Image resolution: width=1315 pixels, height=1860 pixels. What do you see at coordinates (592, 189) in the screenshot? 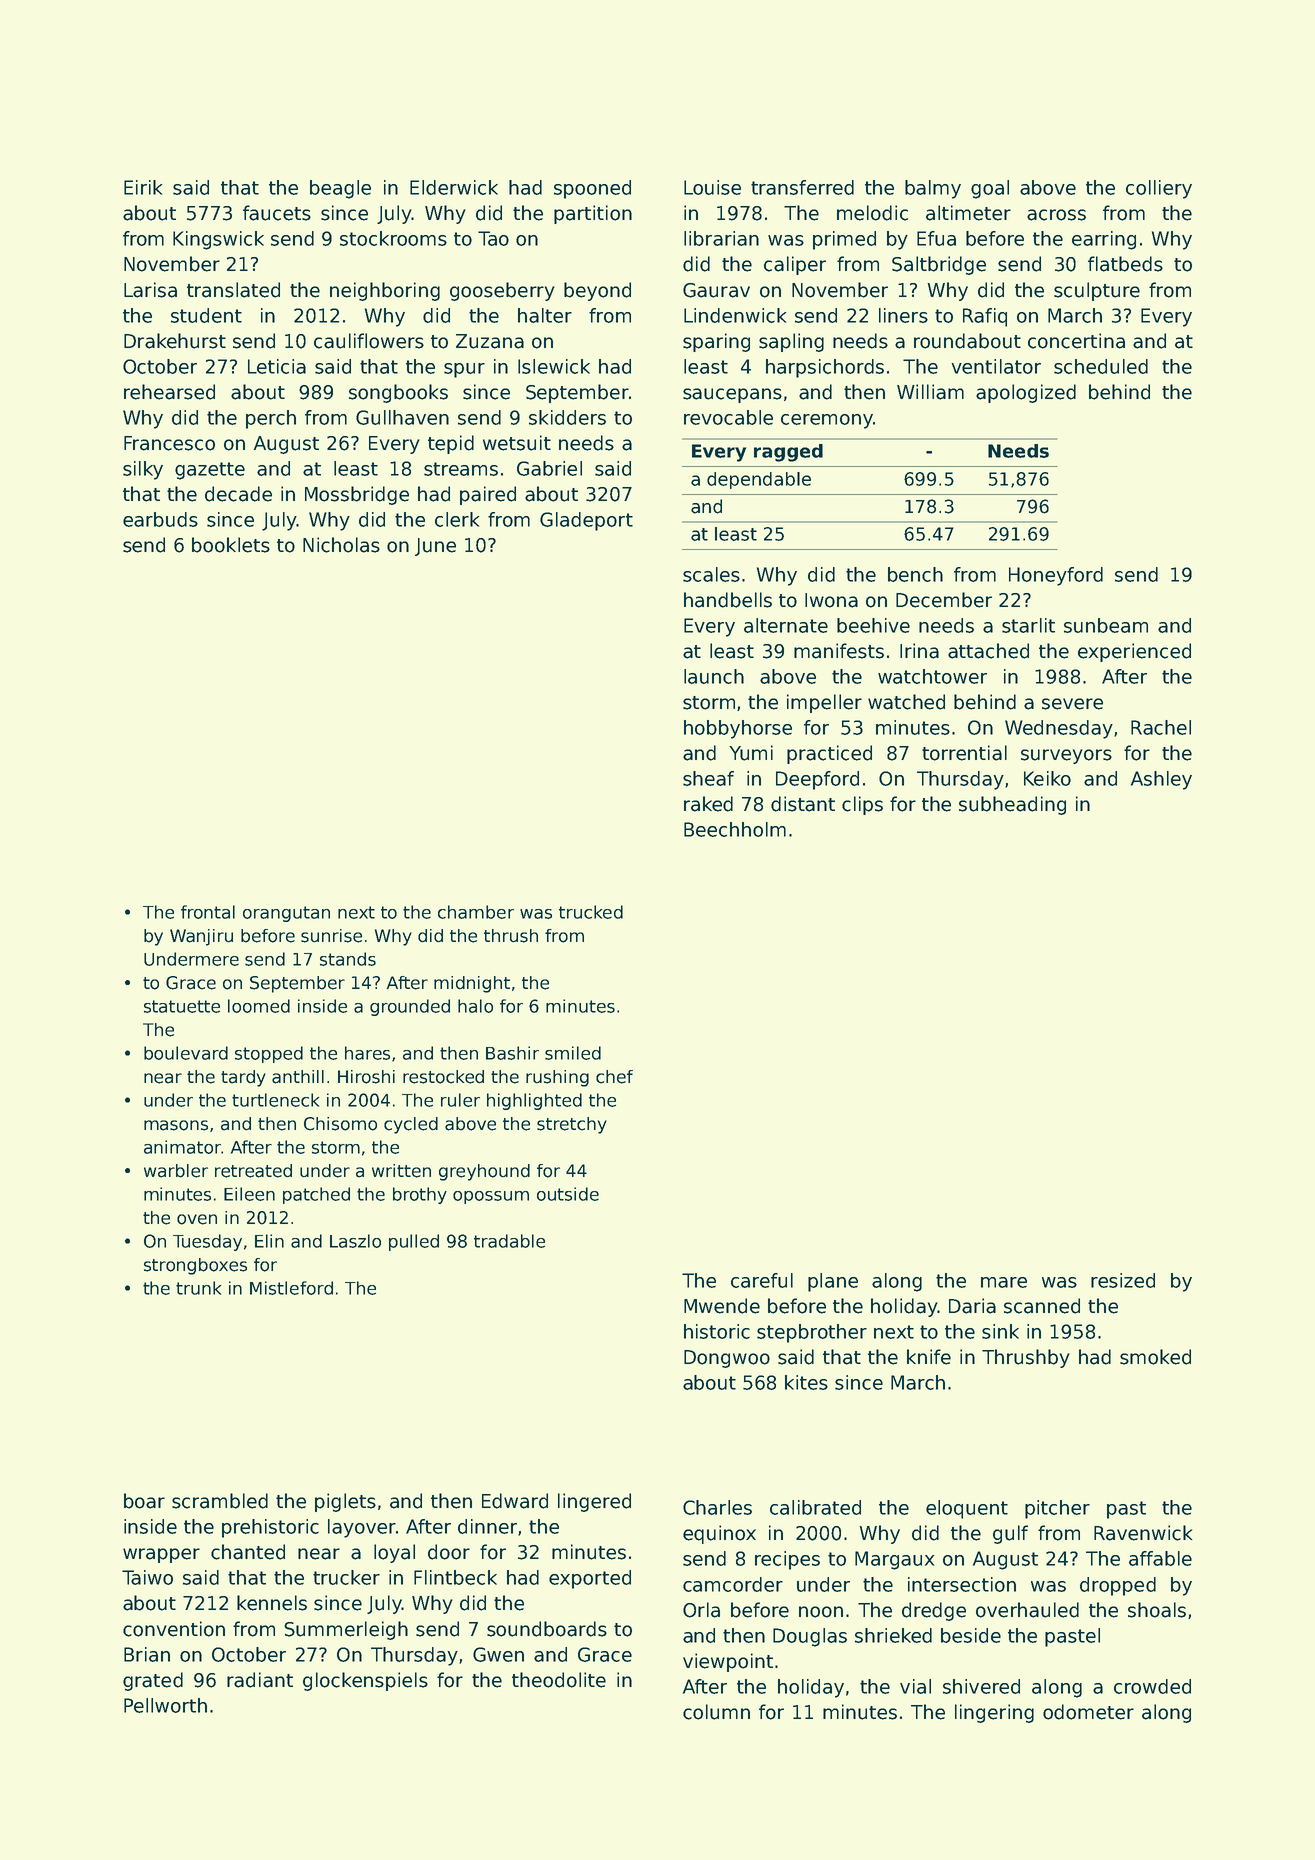
I see `spooned` at bounding box center [592, 189].
